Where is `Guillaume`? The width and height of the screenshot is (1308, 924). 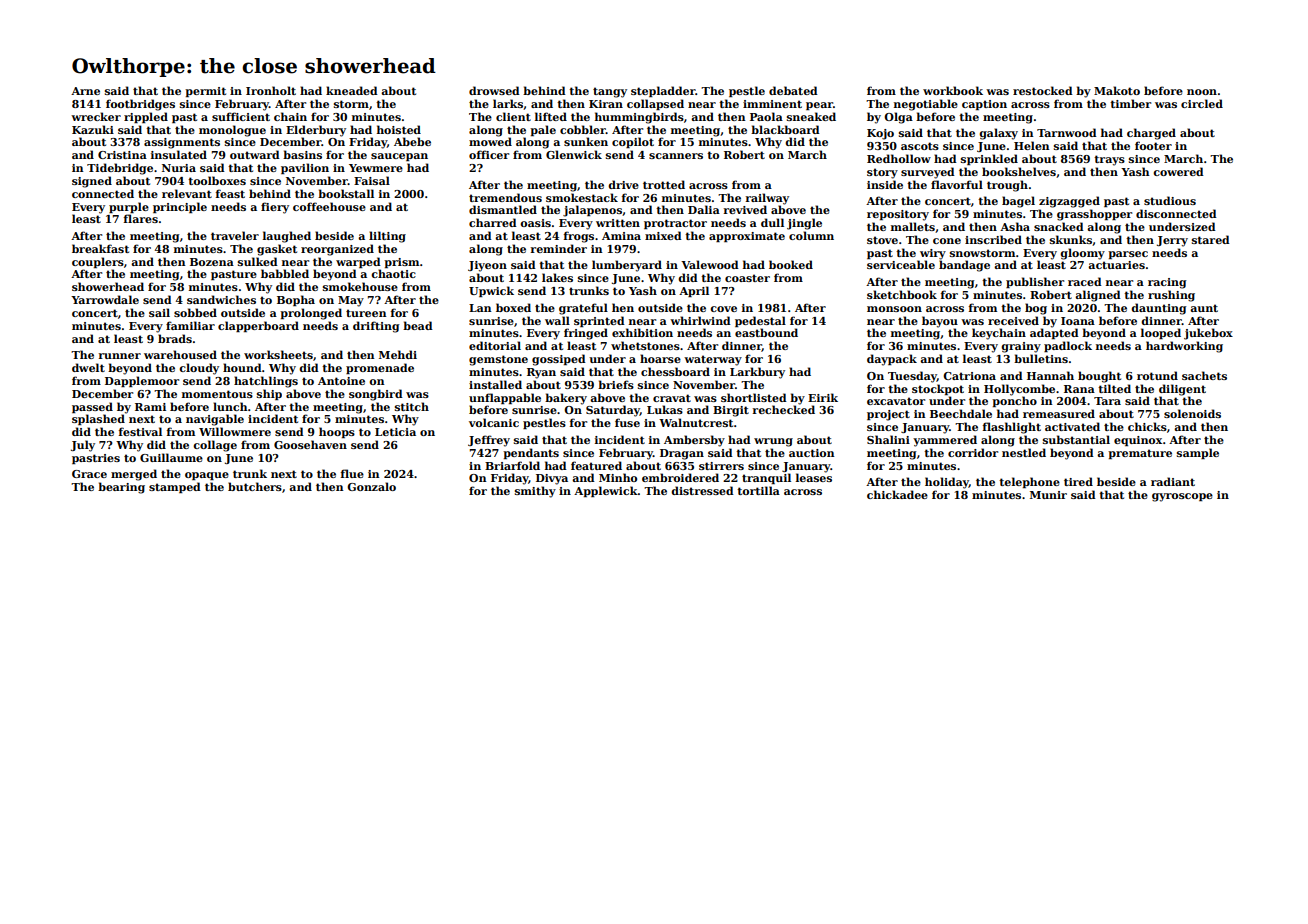
Guillaume is located at coordinates (171, 457).
